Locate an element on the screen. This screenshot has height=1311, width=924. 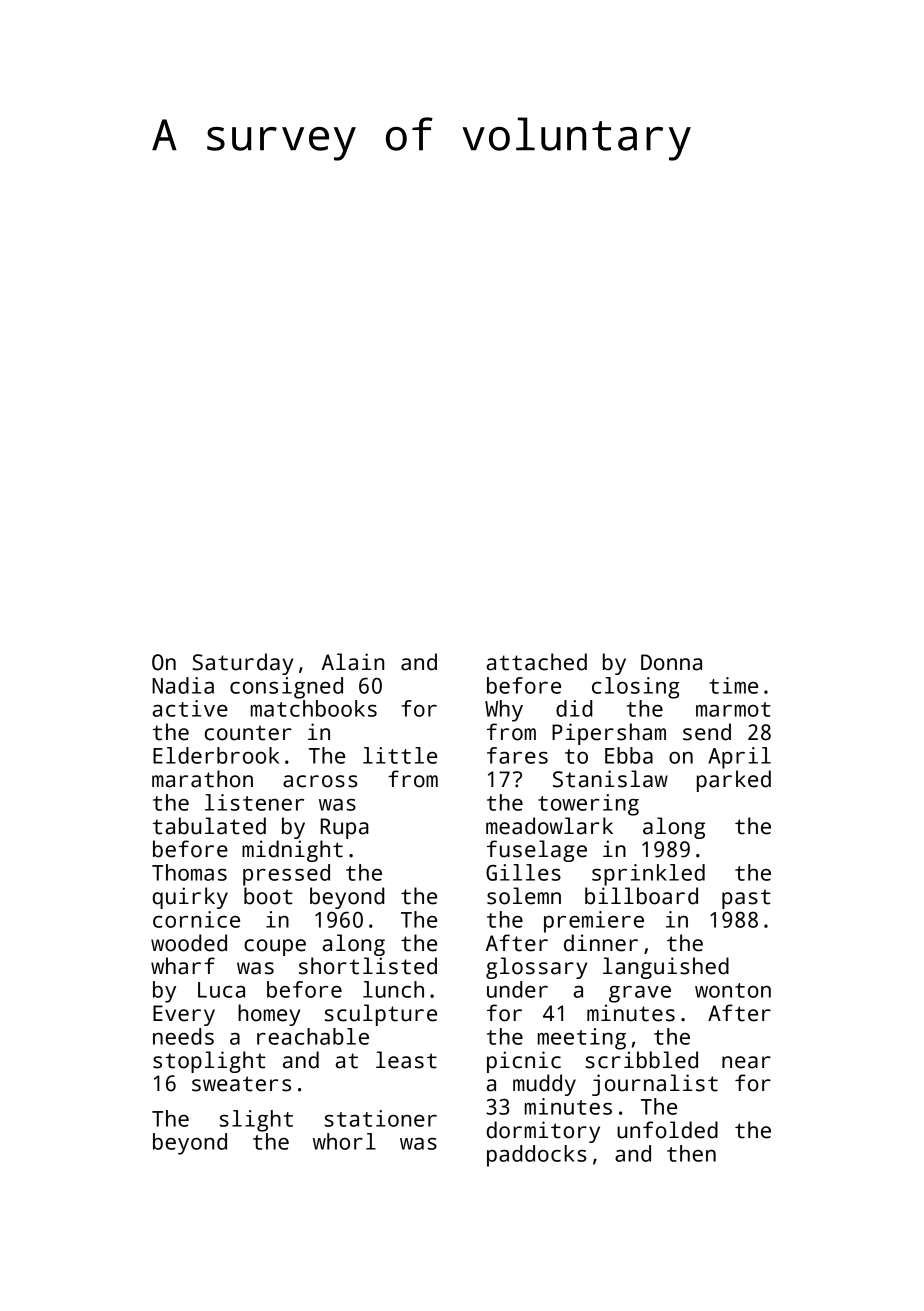
little is located at coordinates (400, 755).
